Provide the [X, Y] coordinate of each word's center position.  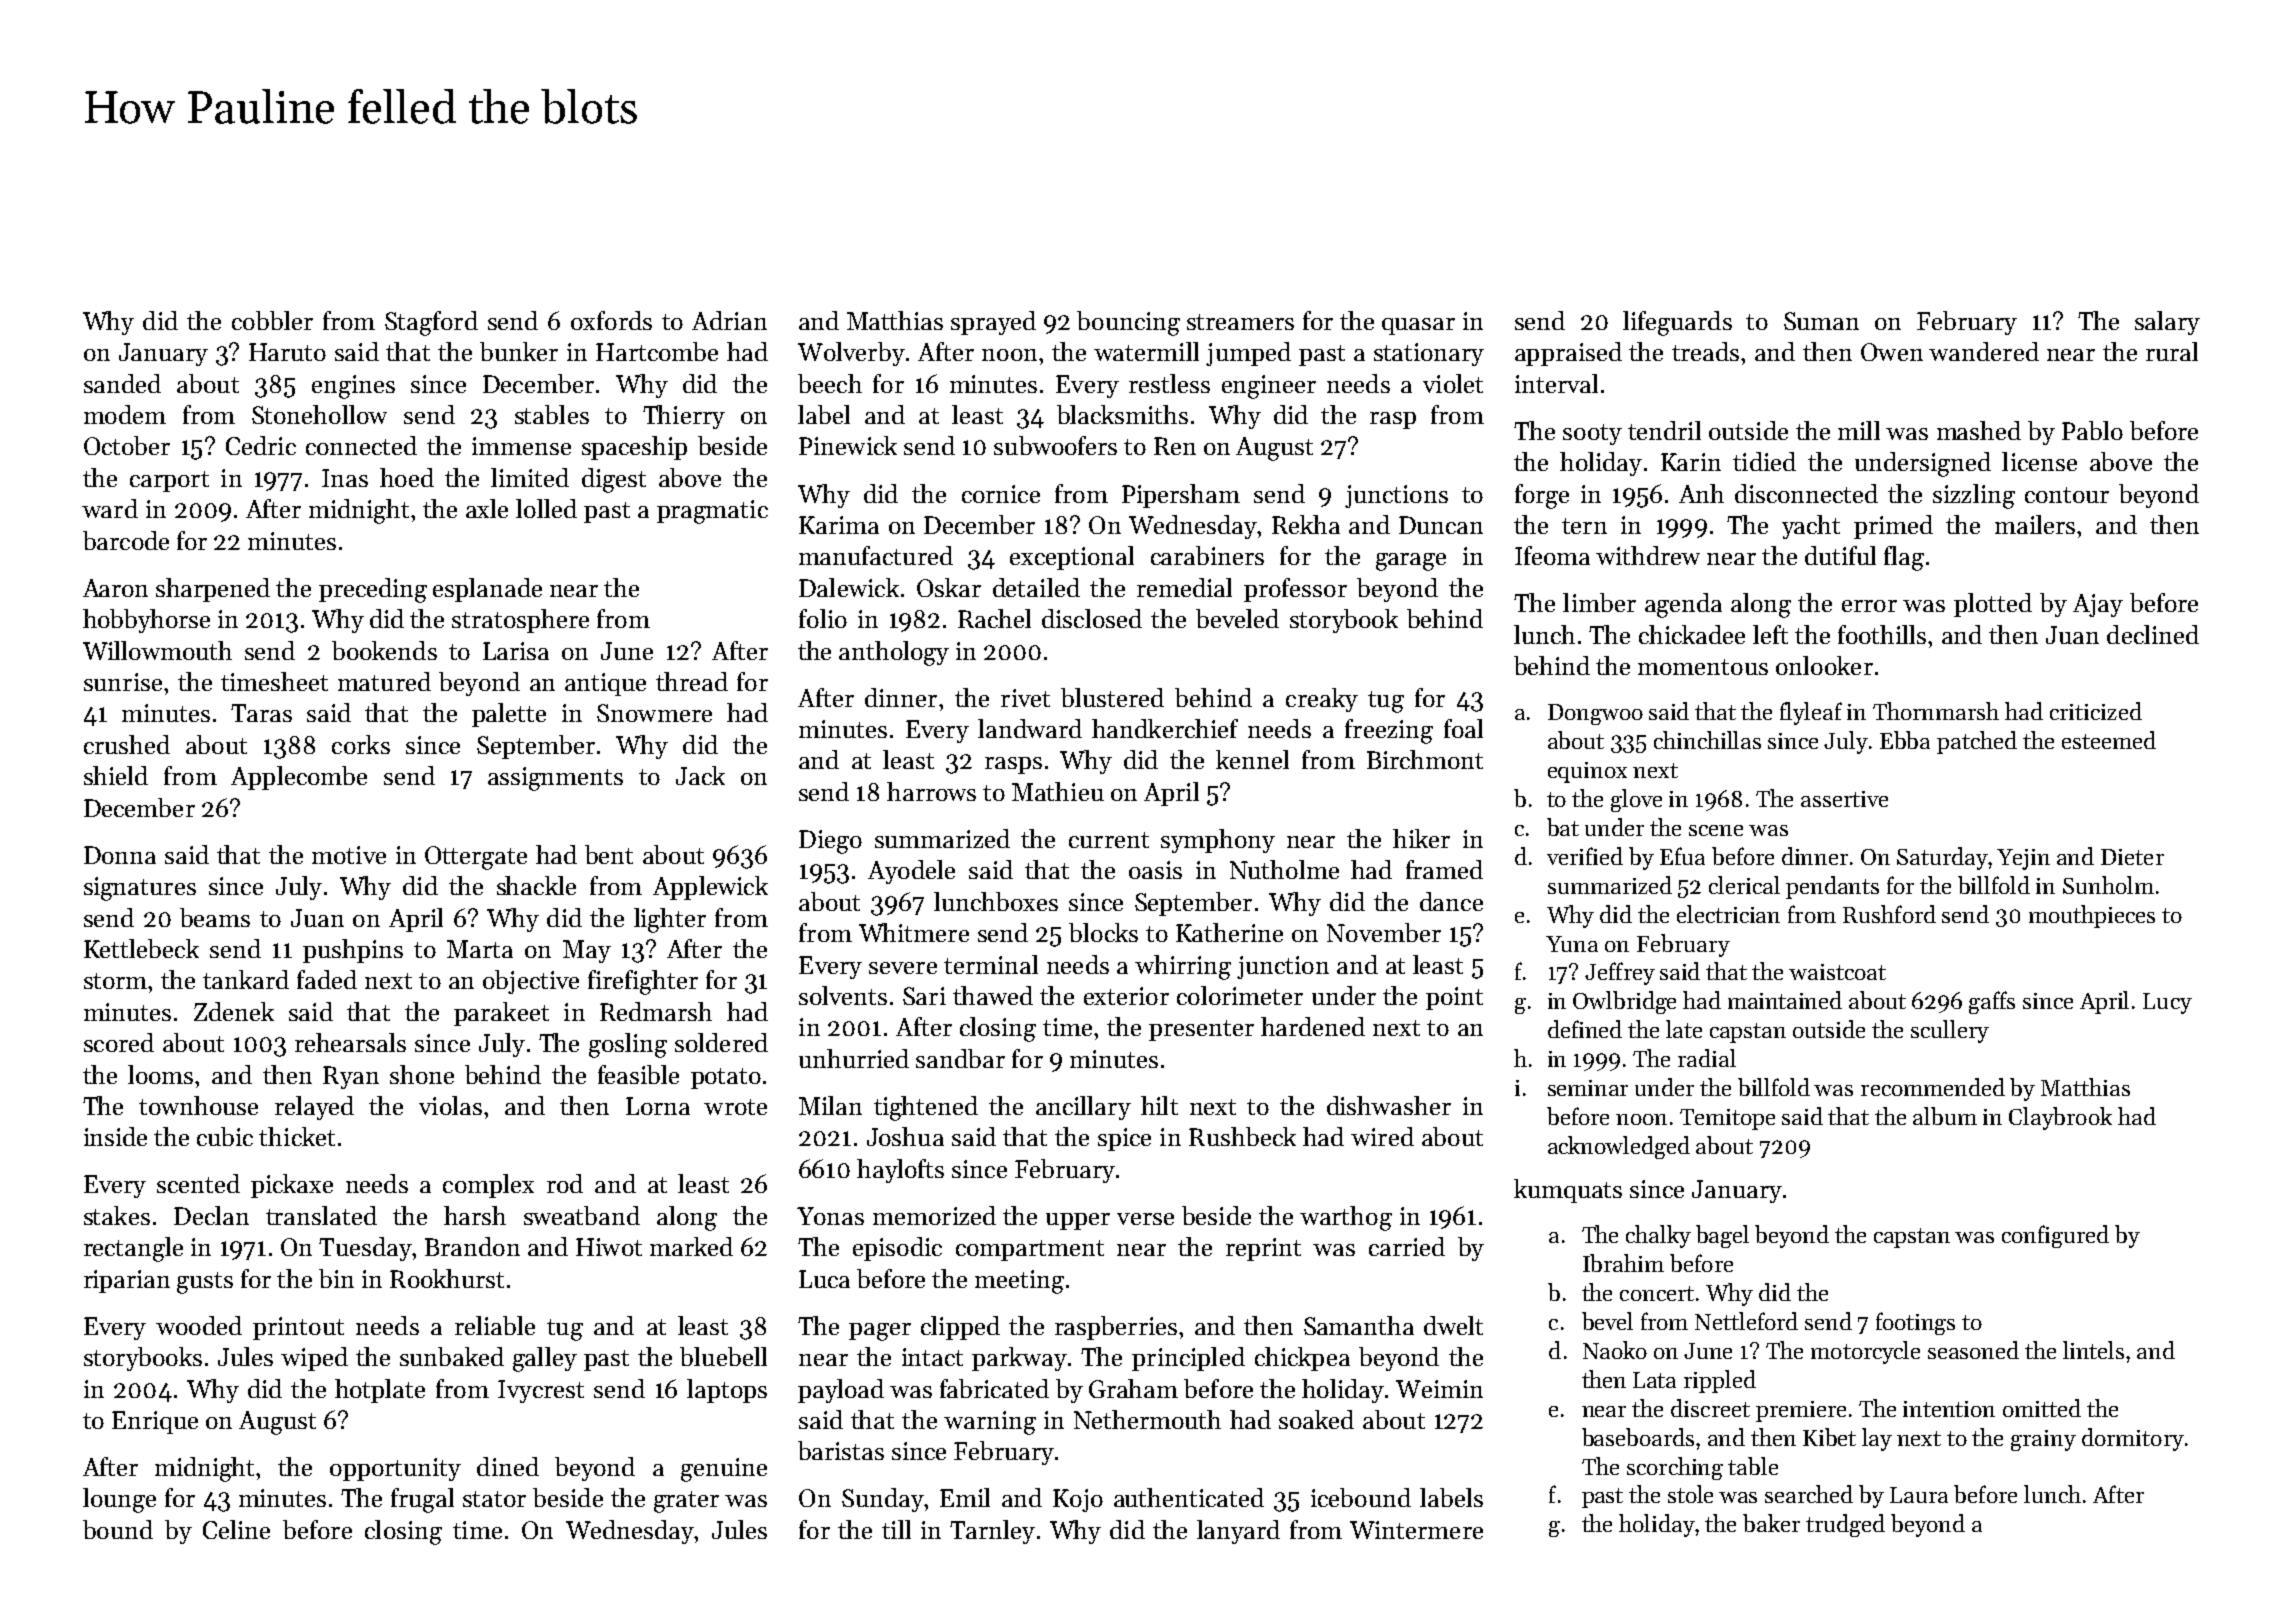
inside [115, 1136]
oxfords [611, 320]
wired [1382, 1136]
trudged [1845, 1525]
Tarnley [992, 1532]
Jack [700, 775]
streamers [1240, 322]
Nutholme [1284, 869]
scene [1716, 830]
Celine [236, 1529]
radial [1707, 1058]
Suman [1821, 321]
